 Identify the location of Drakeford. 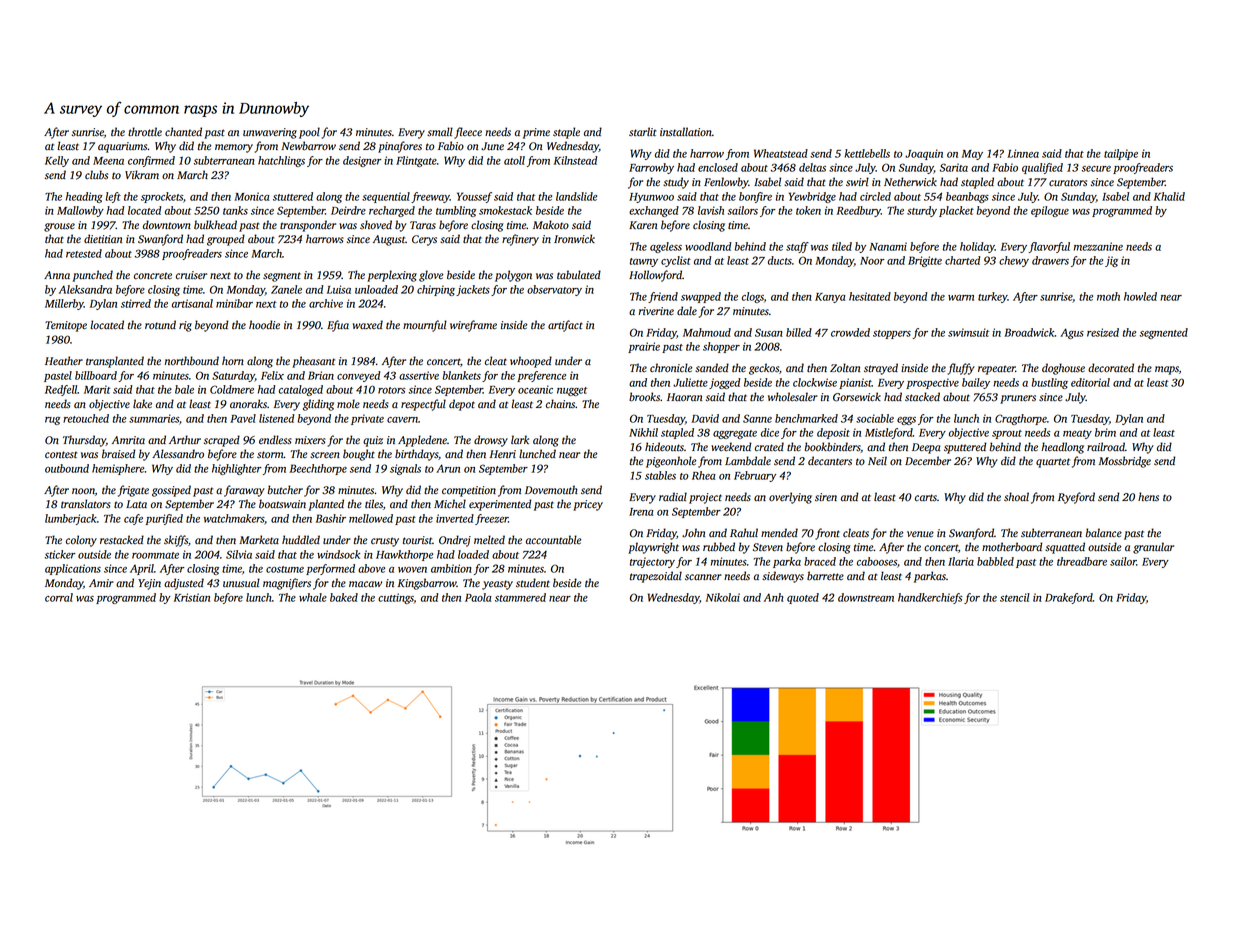
(1069, 598).
